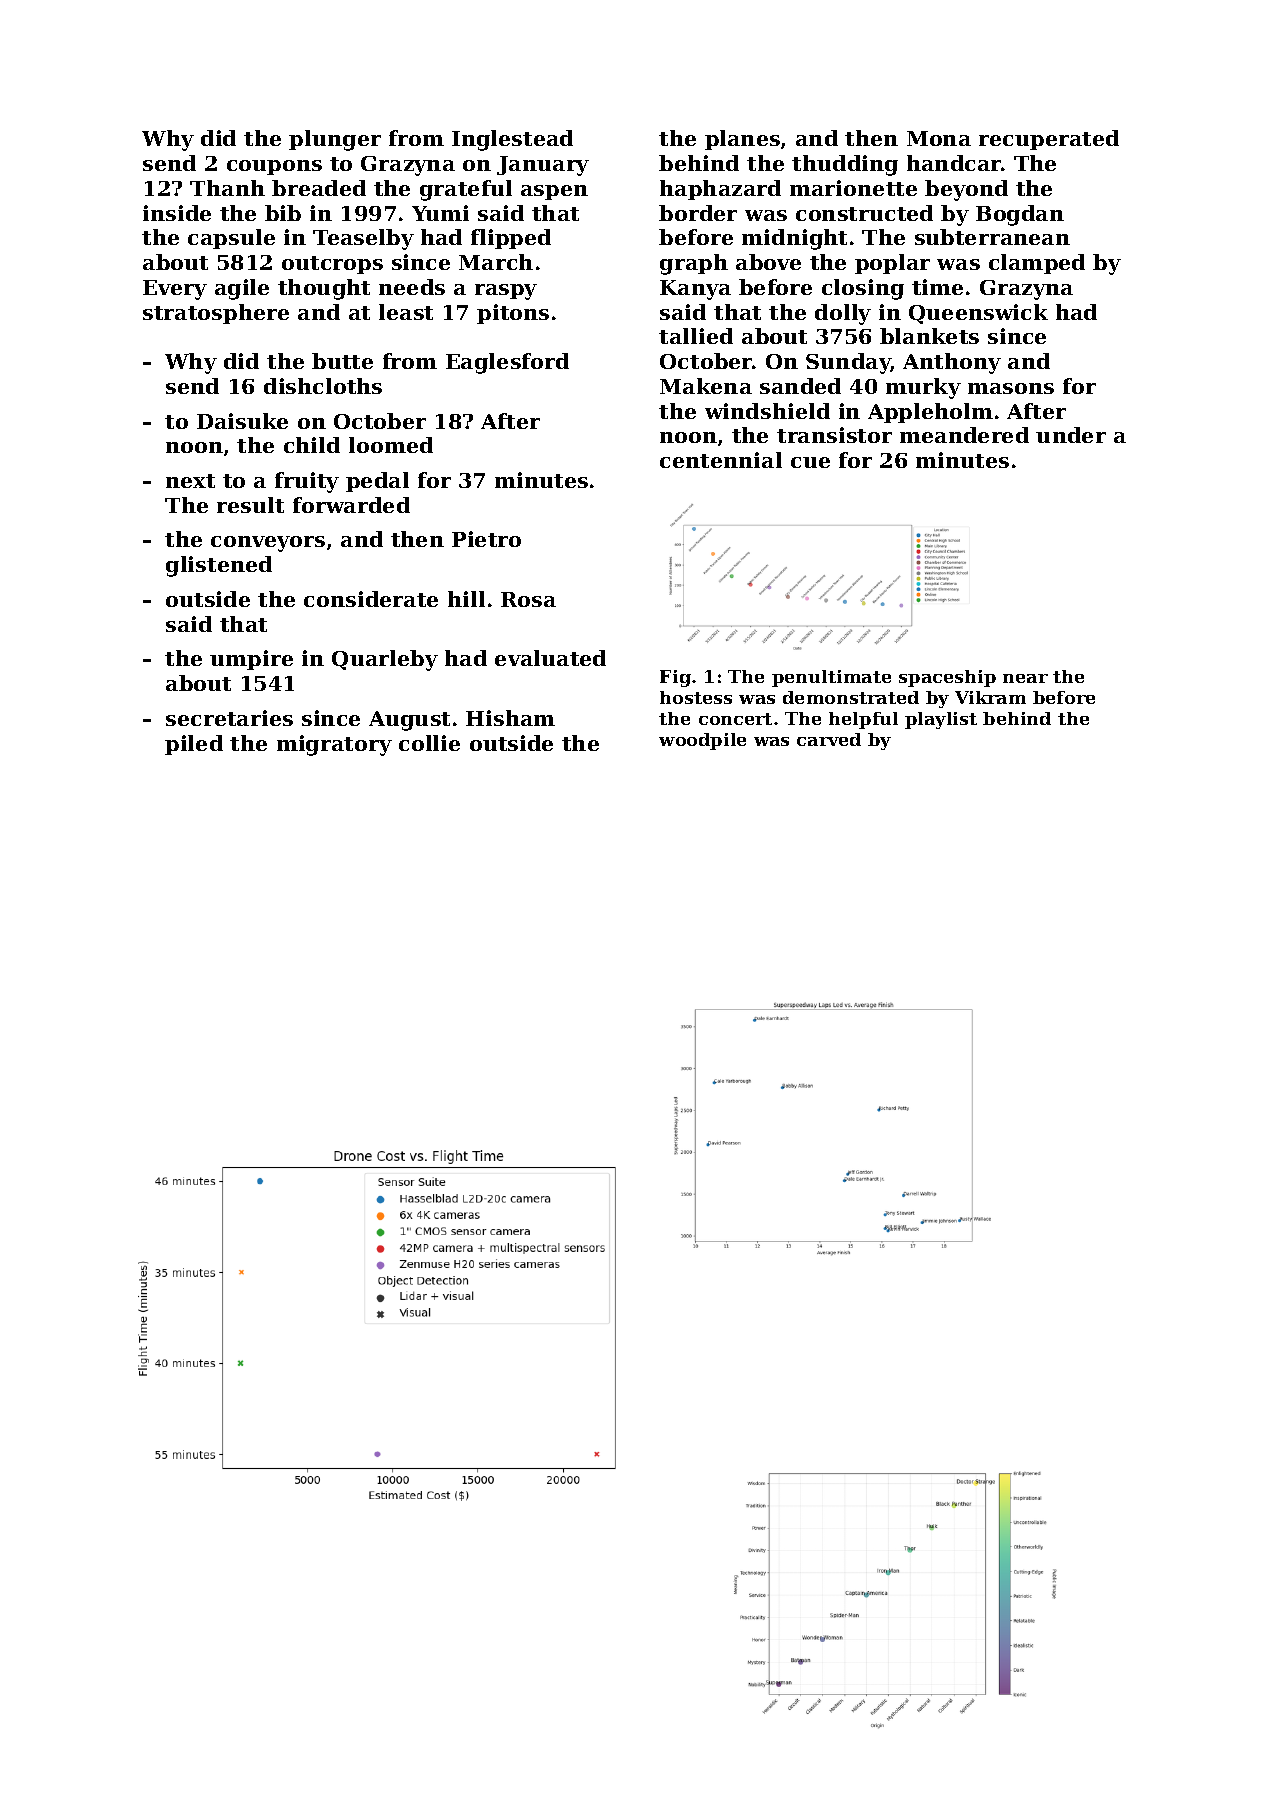  Describe the element at coordinates (429, 743) in the page. I see `collie` at that location.
